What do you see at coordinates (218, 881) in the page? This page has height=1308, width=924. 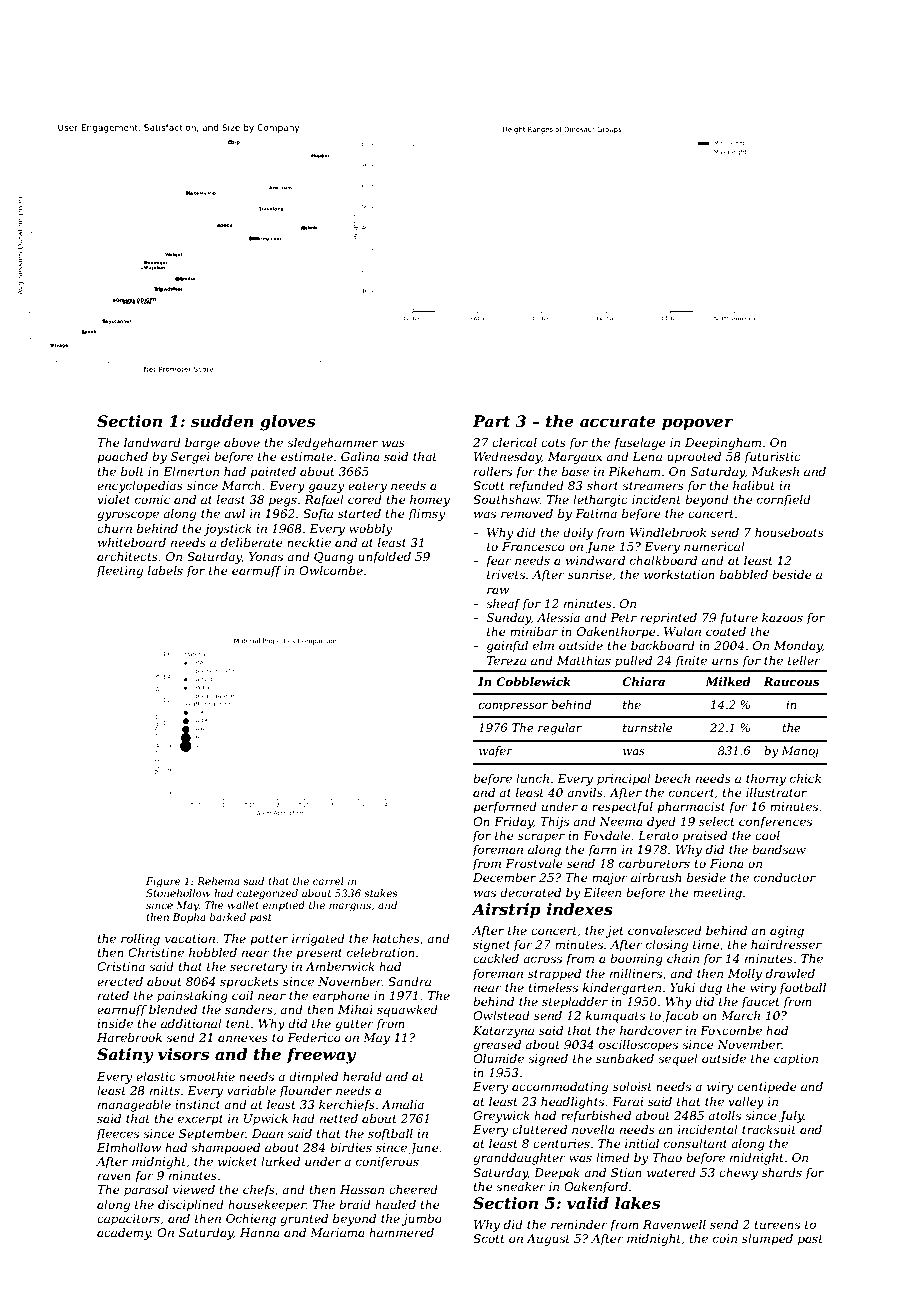 I see `Rehema` at bounding box center [218, 881].
